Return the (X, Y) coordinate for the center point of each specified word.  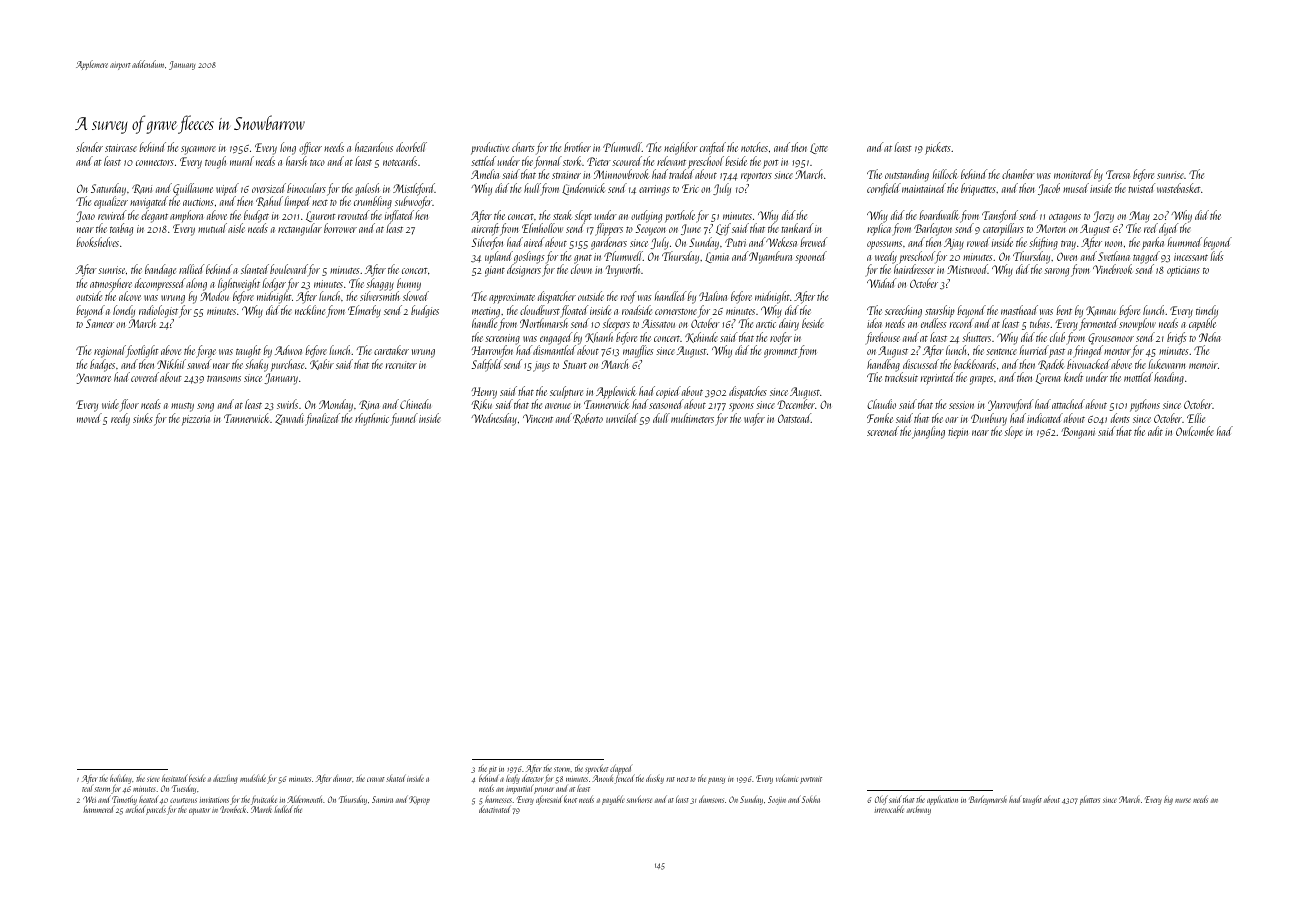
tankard (797, 228)
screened (883, 431)
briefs (1176, 338)
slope (1013, 432)
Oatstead (794, 418)
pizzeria (196, 420)
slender (89, 147)
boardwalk (939, 215)
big (1168, 800)
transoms (224, 378)
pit (493, 770)
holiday (121, 779)
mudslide (253, 778)
